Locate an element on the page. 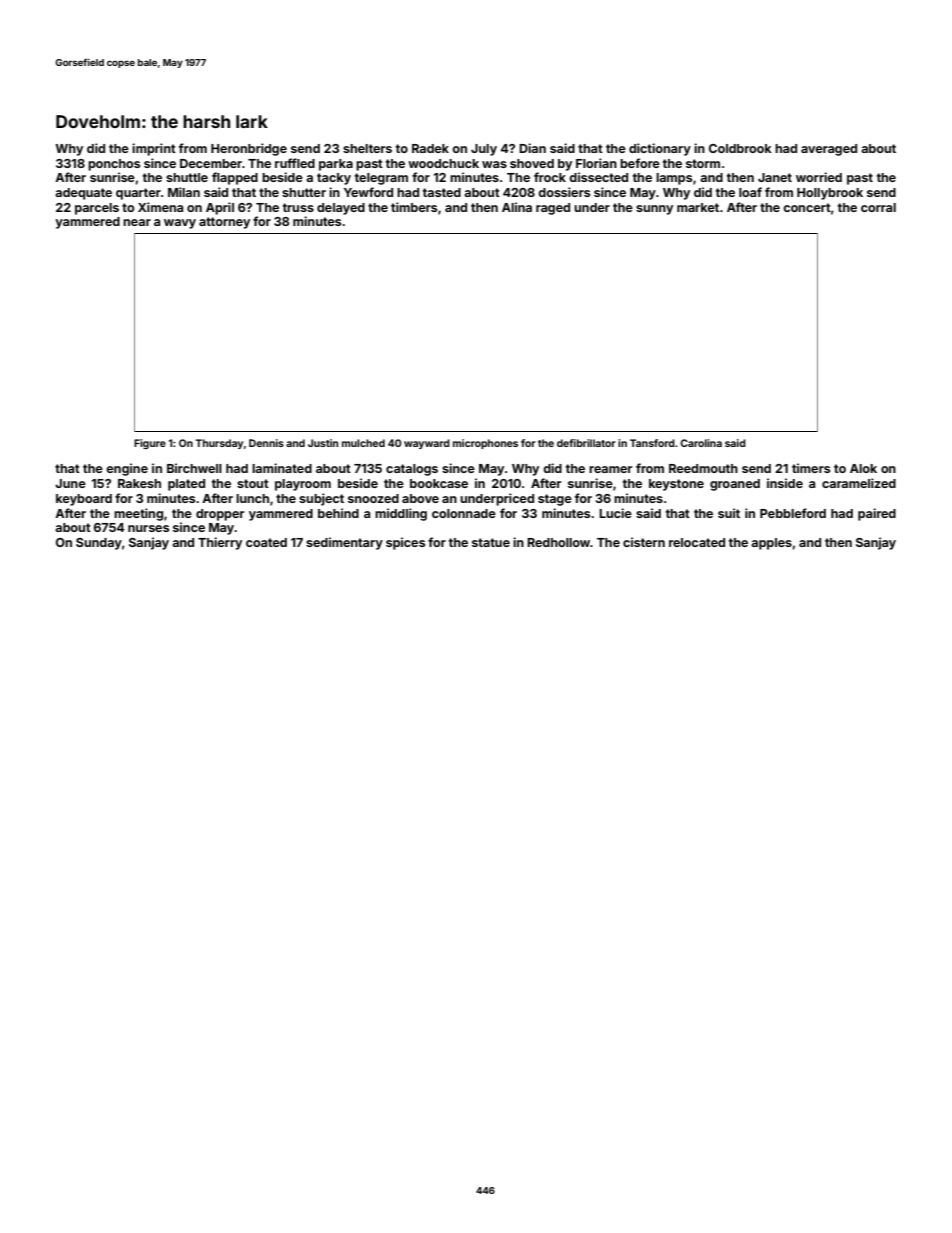 This page has height=1233, width=952. Heronbridge is located at coordinates (249, 149).
